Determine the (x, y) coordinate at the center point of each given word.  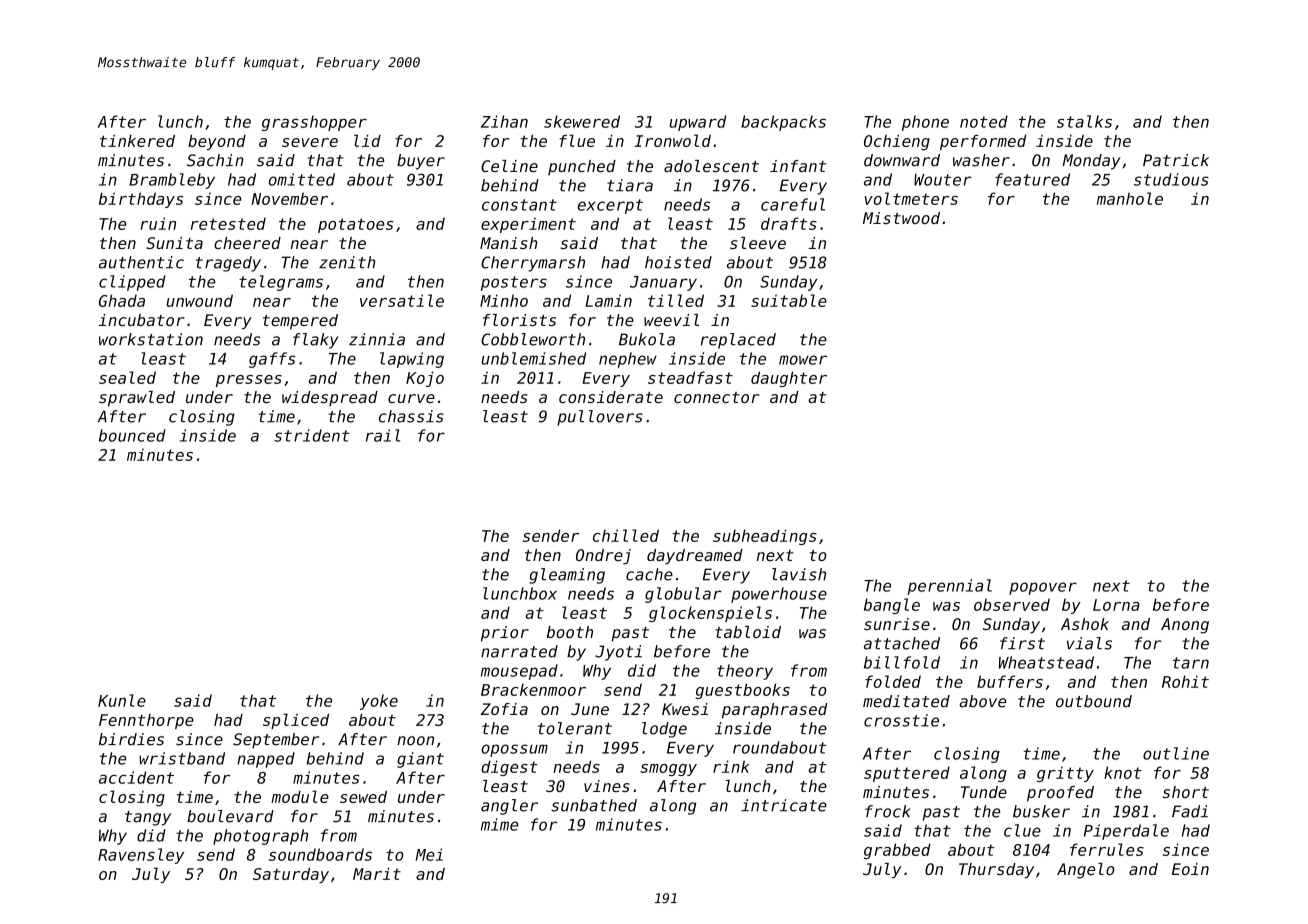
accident (136, 777)
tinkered (137, 141)
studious (1171, 179)
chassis (411, 416)
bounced (132, 435)
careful (793, 204)
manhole (1130, 198)
